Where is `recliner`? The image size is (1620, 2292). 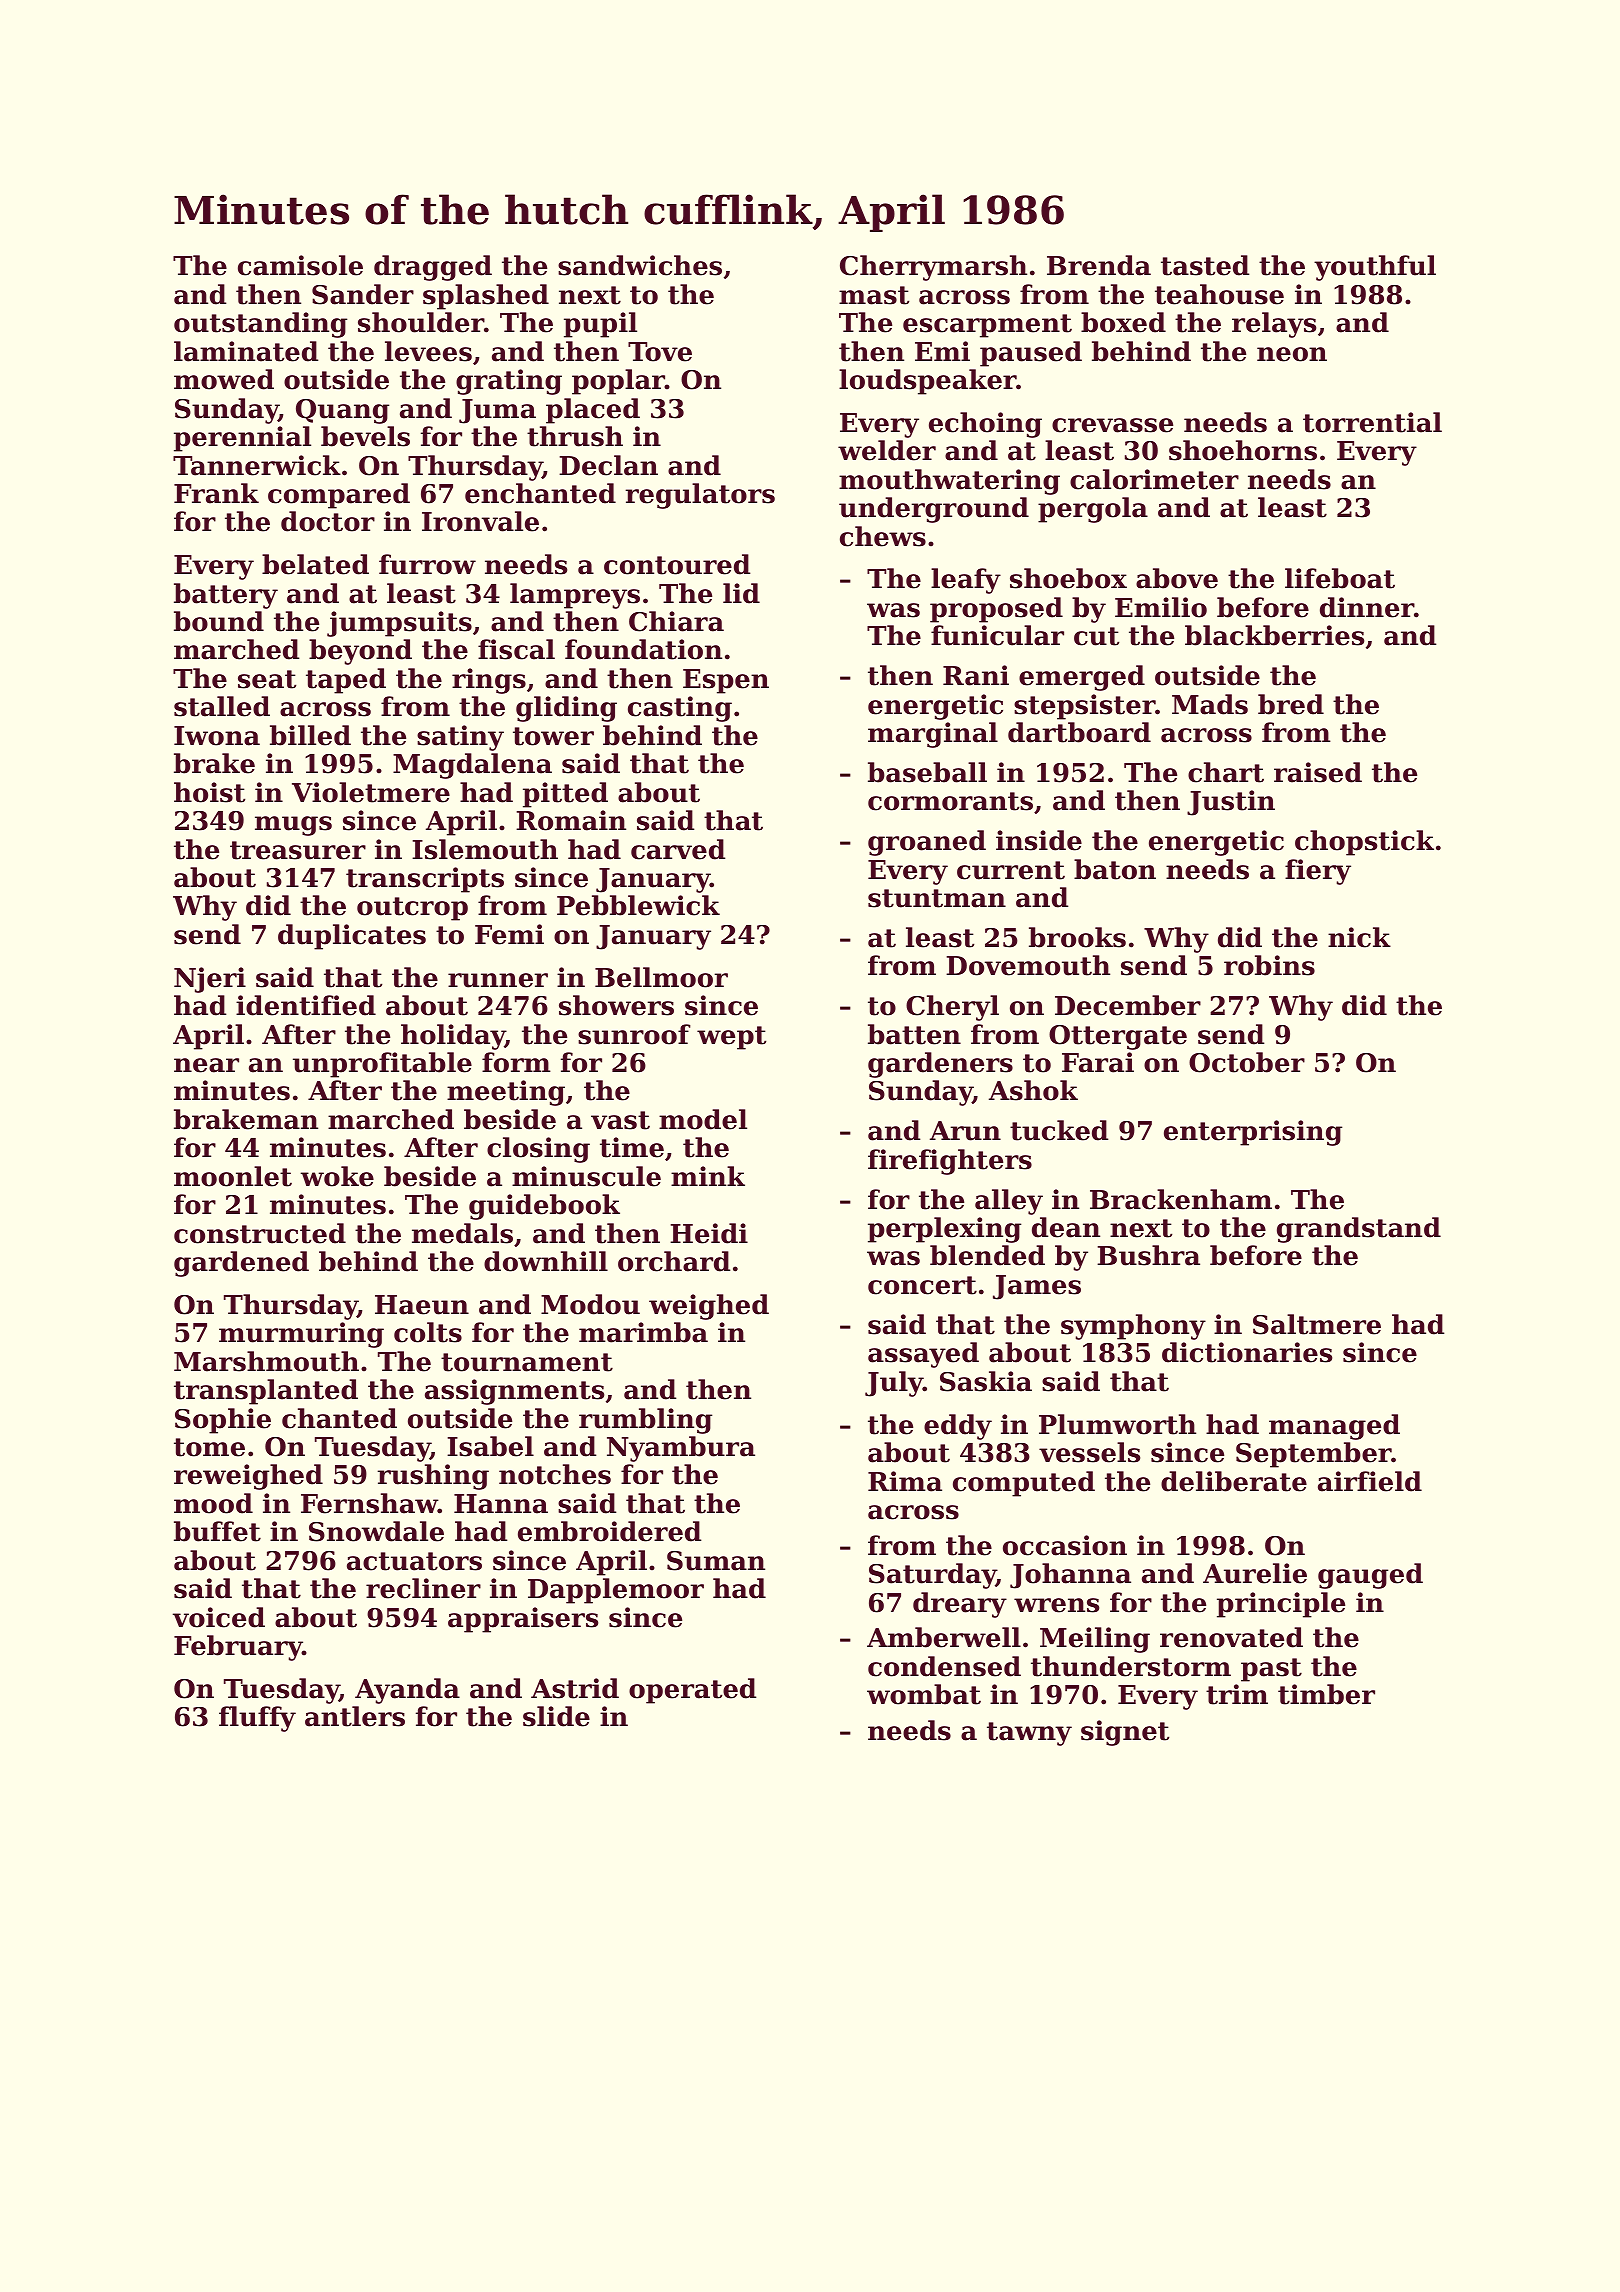 recliner is located at coordinates (423, 1588).
